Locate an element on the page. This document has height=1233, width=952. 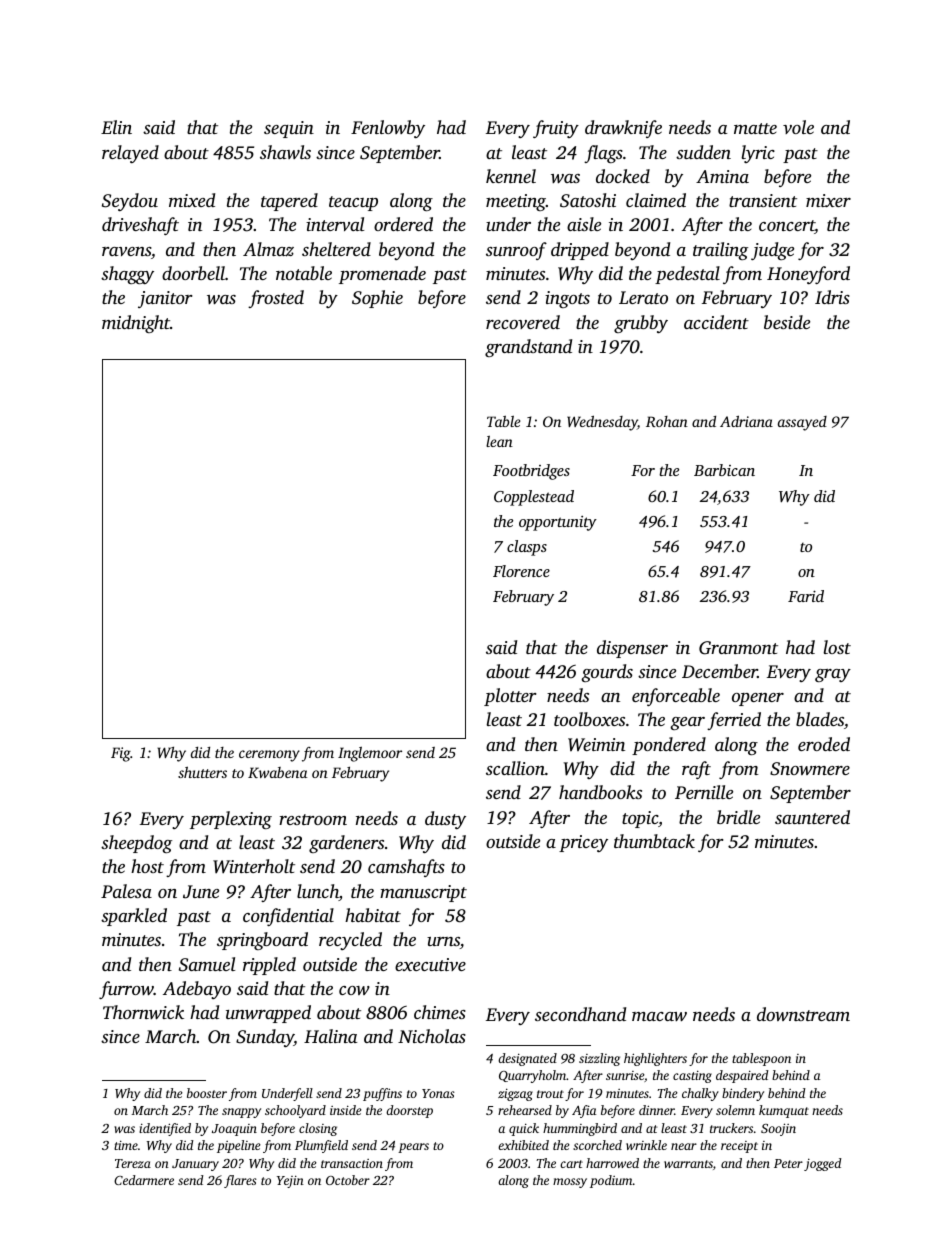
Barbican is located at coordinates (724, 470).
